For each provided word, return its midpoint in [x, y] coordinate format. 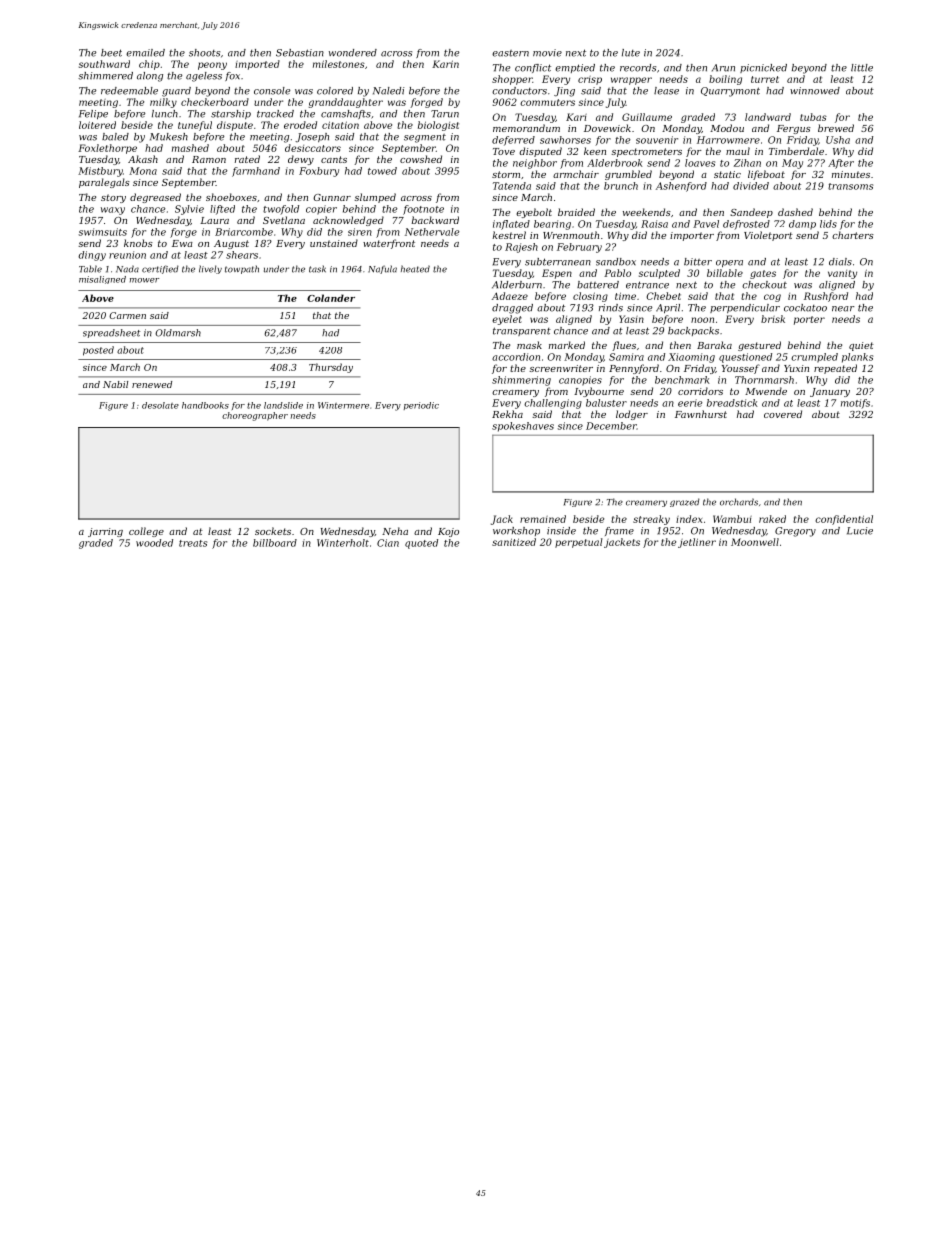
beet [111, 53]
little [862, 68]
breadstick [732, 403]
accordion [516, 357]
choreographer [255, 416]
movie [547, 53]
